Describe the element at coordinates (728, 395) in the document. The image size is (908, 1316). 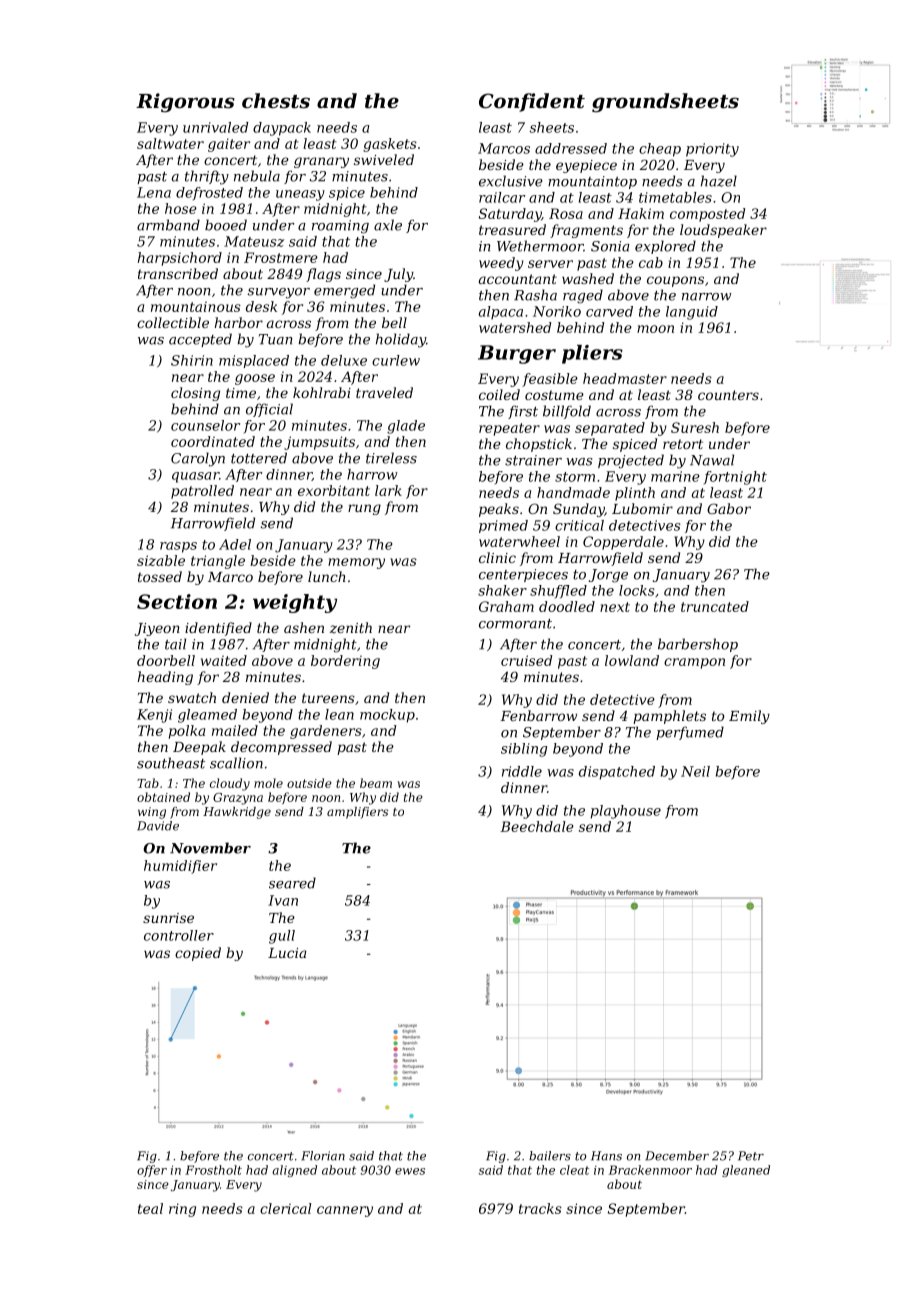
I see `counters` at that location.
